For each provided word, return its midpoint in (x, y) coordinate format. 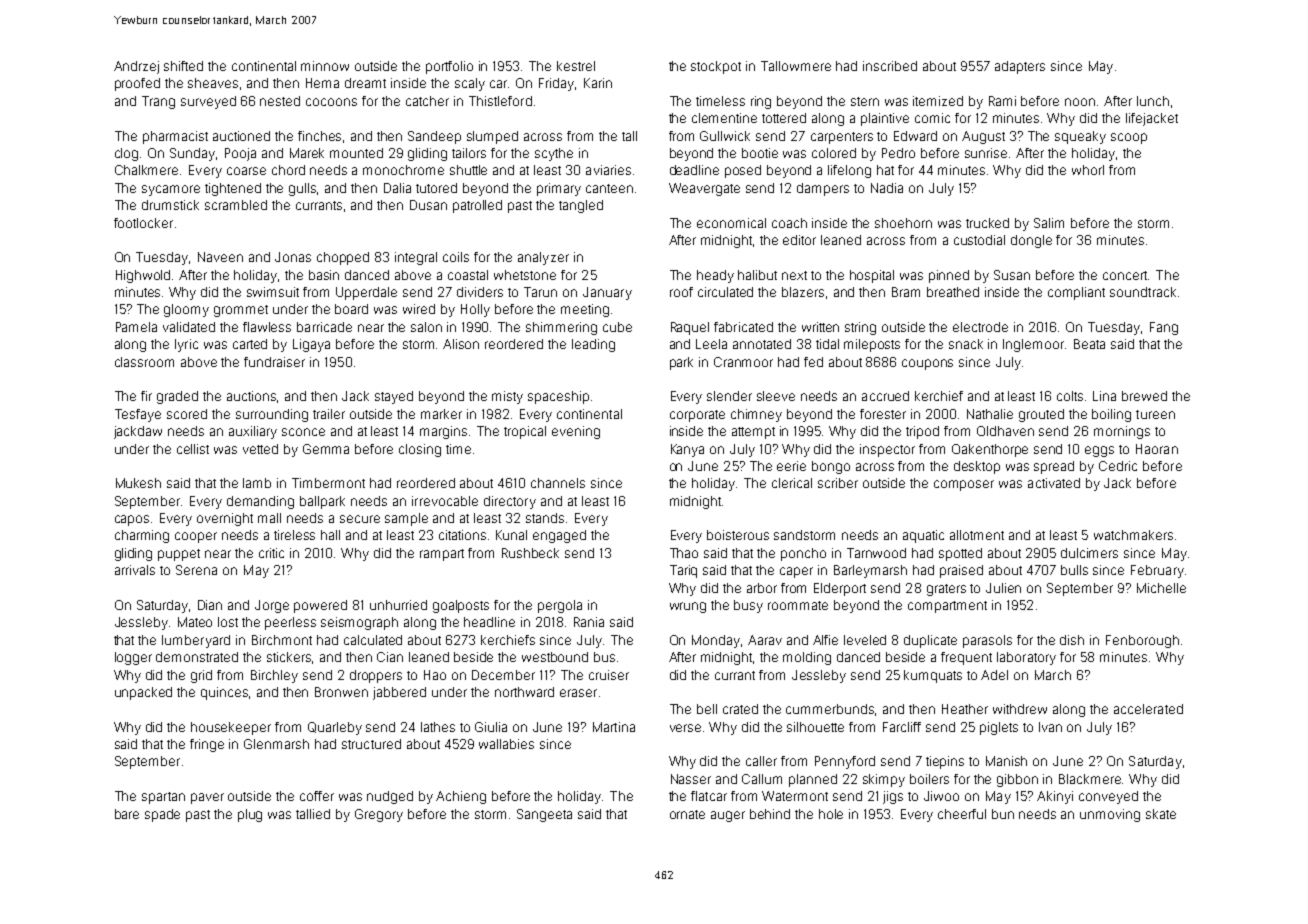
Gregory (379, 815)
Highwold (143, 276)
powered (320, 606)
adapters (1020, 67)
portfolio (449, 67)
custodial (979, 240)
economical (731, 223)
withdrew (1020, 709)
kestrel (576, 66)
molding (807, 658)
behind (770, 814)
